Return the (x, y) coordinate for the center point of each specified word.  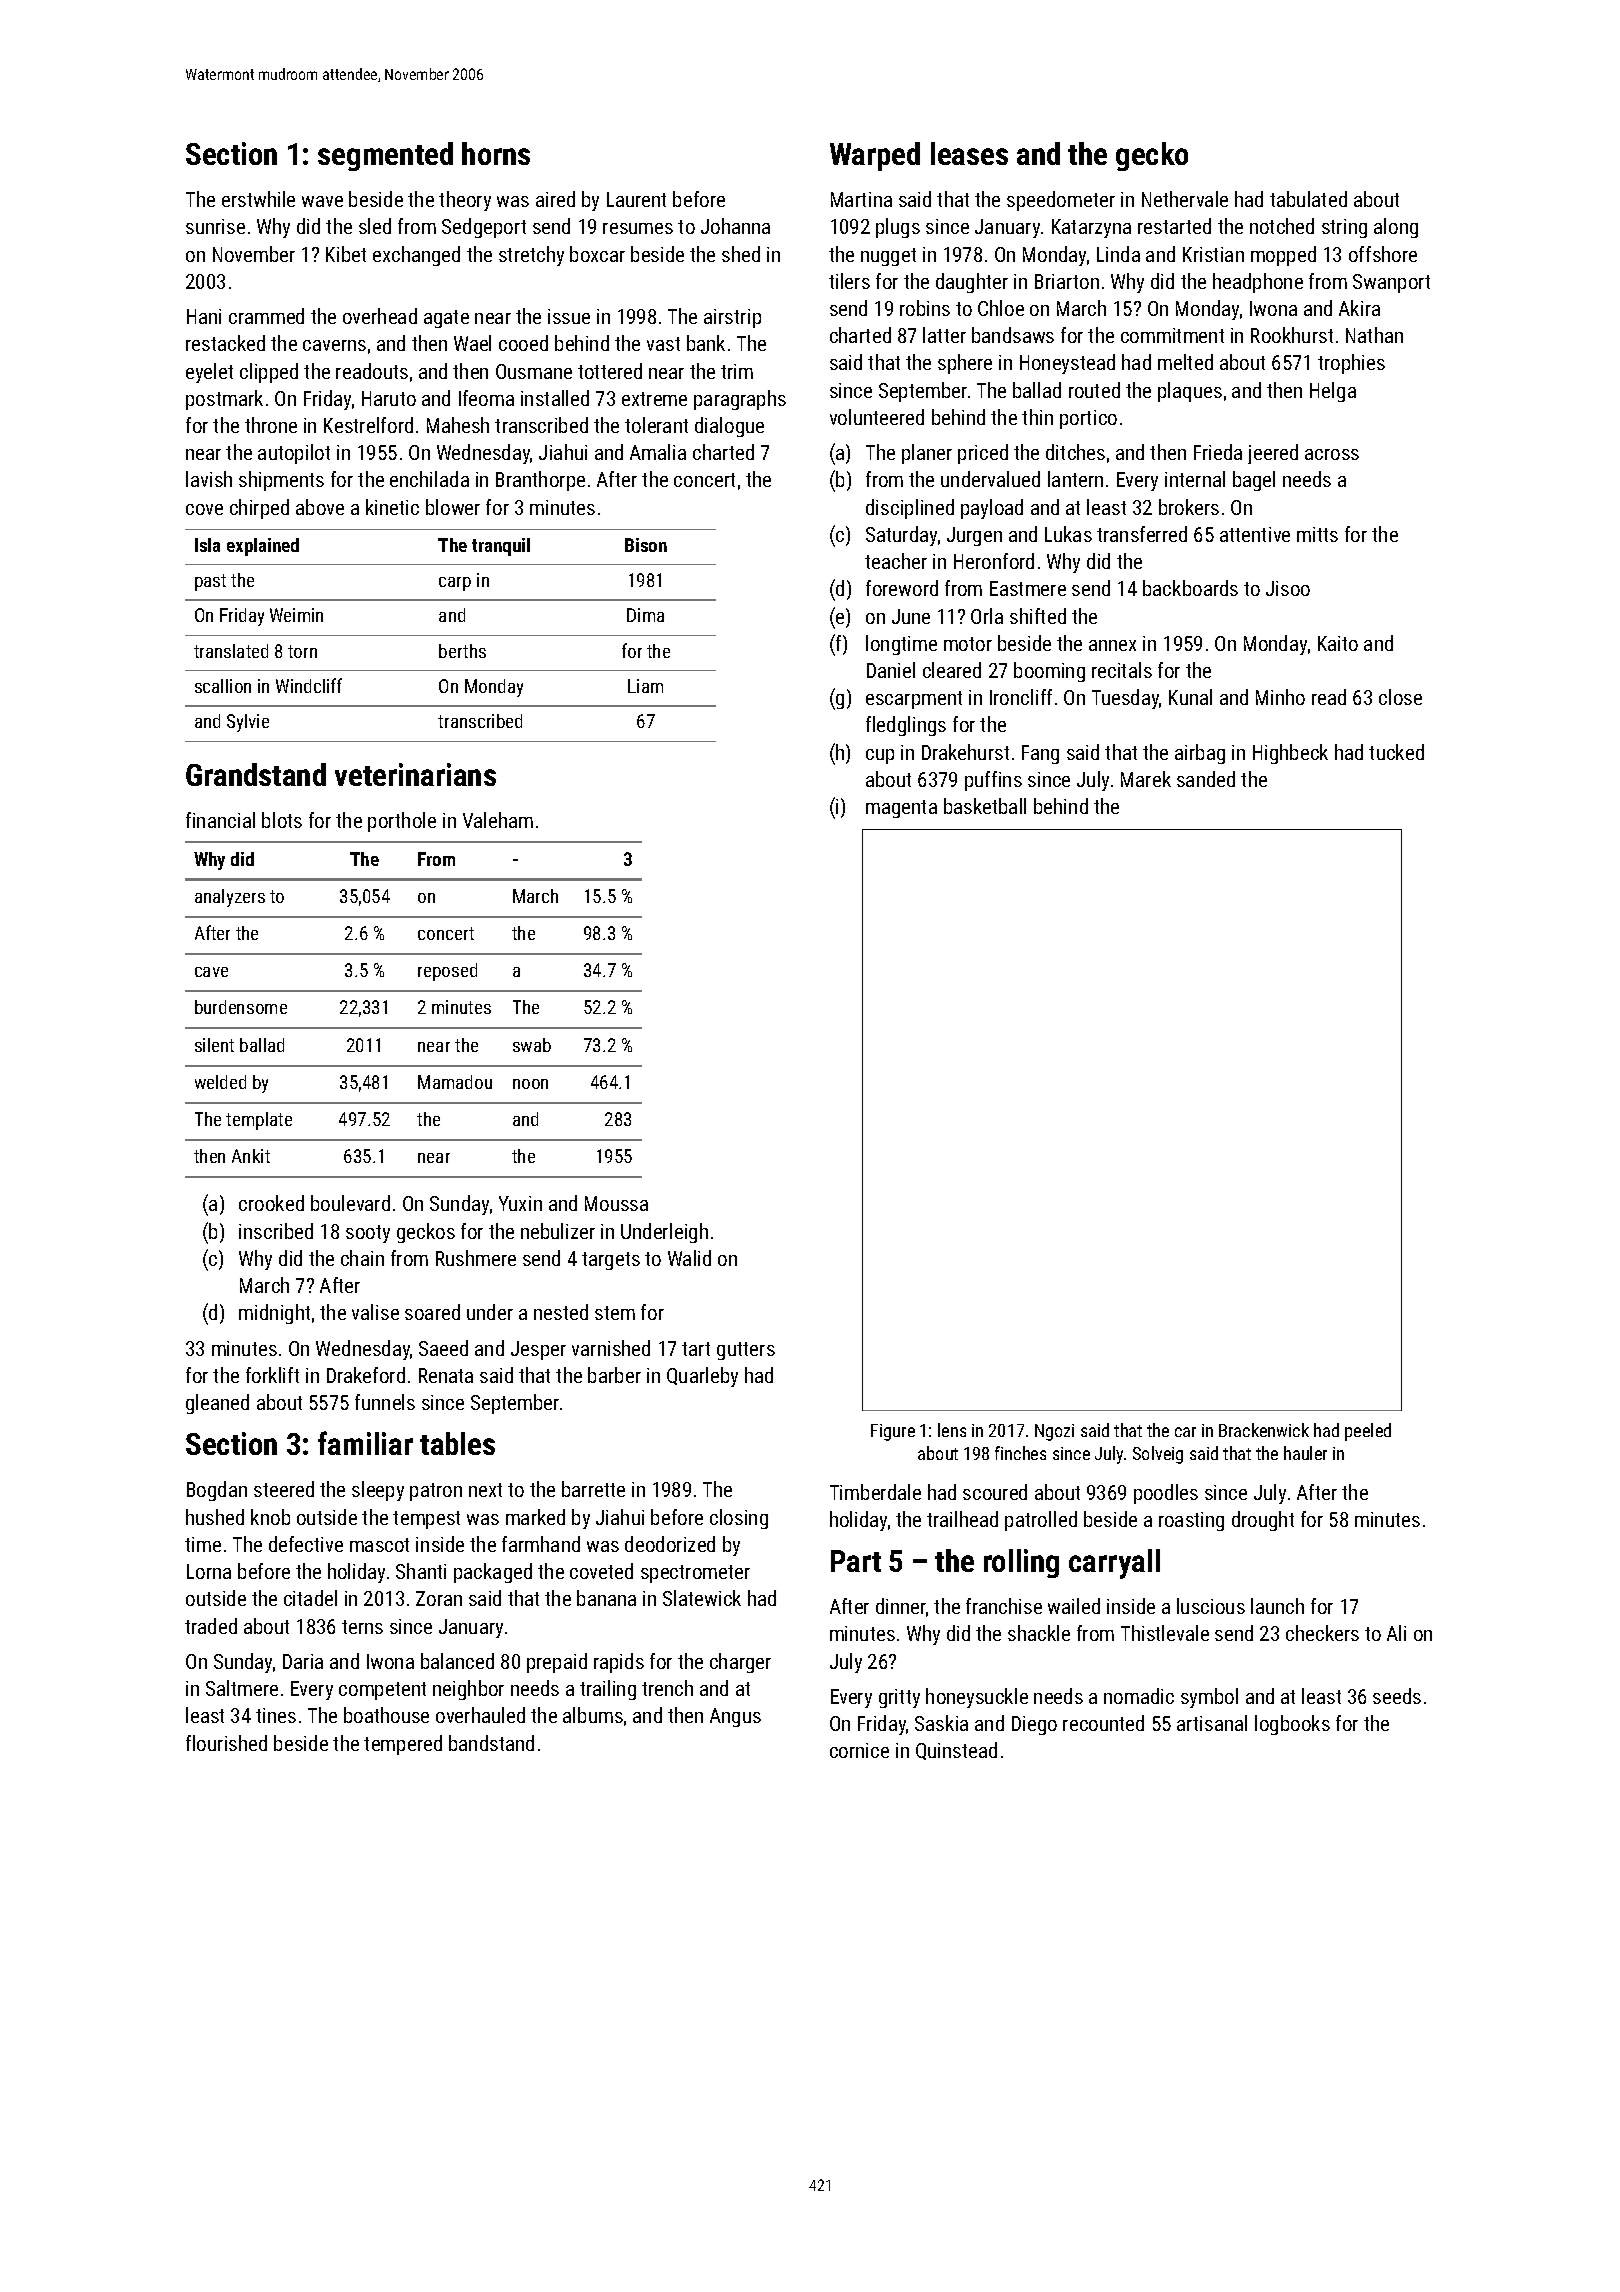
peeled (1368, 1432)
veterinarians (415, 774)
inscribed (276, 1231)
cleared (952, 670)
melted (1185, 362)
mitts (1317, 534)
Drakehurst (965, 752)
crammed (266, 316)
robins (925, 308)
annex (1112, 645)
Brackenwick (1264, 1430)
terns (362, 1627)
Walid (689, 1258)
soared (432, 1312)
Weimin (296, 615)
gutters (746, 1351)
